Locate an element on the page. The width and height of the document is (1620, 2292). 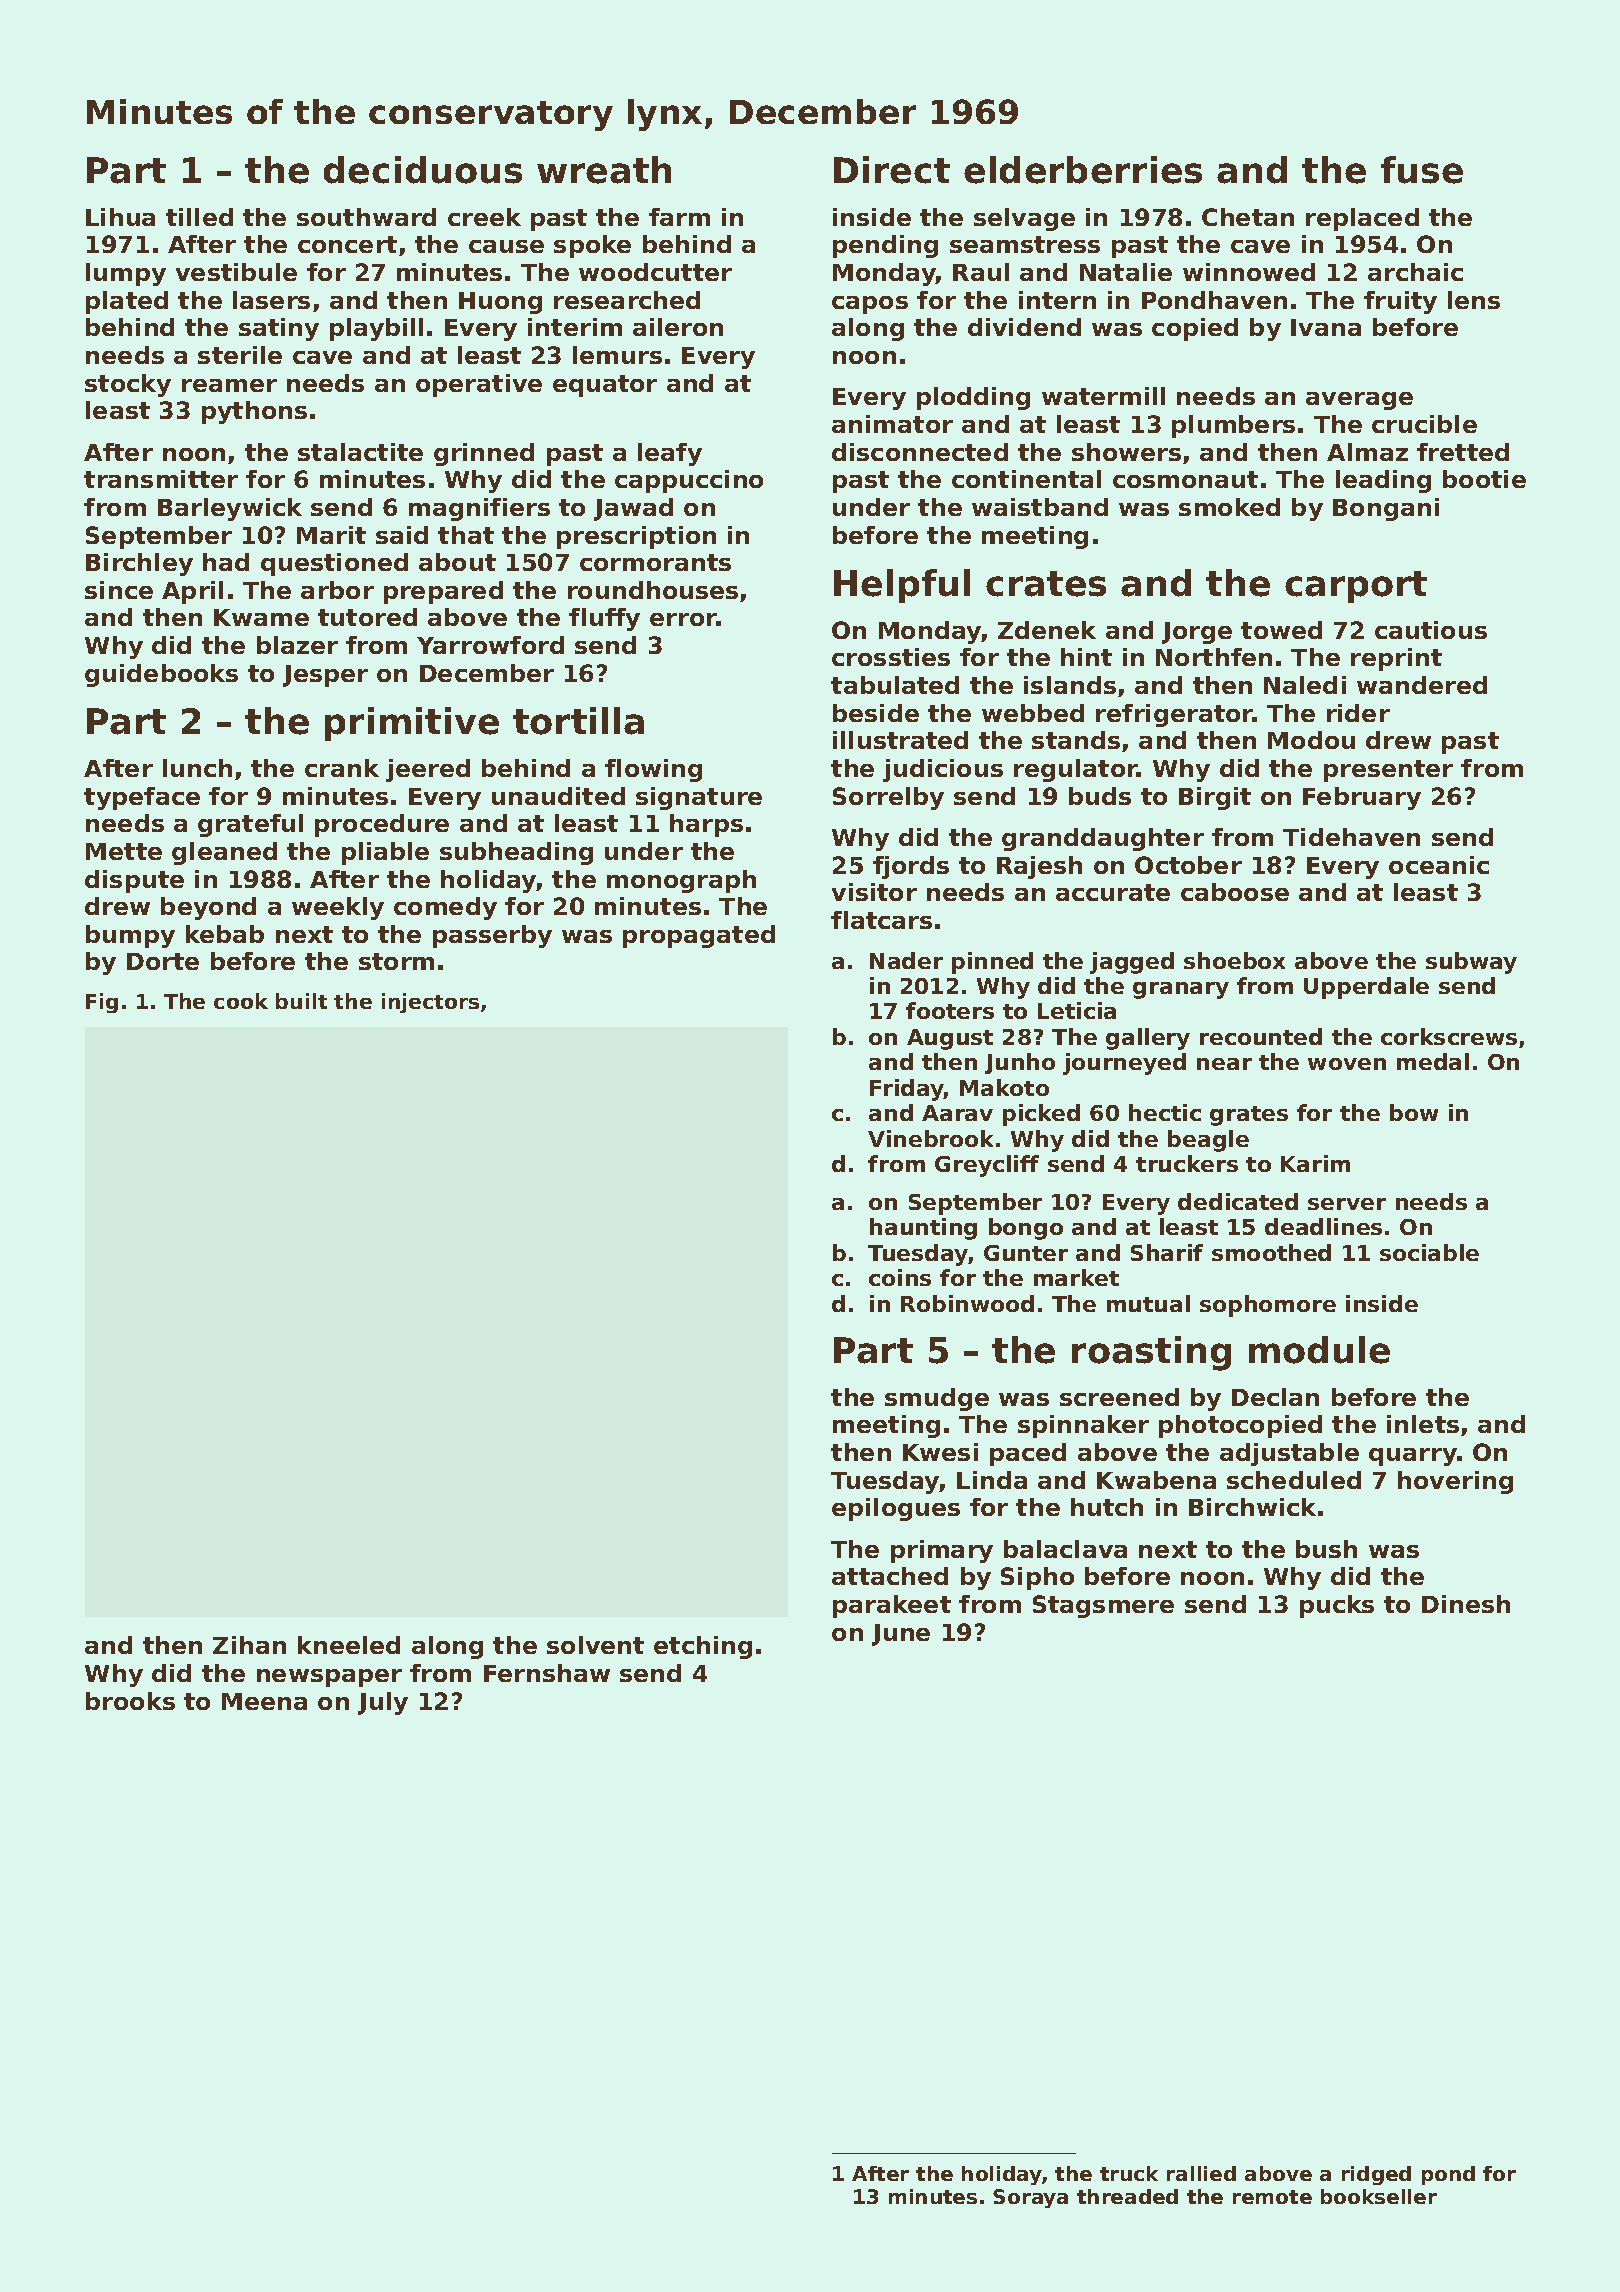
farm is located at coordinates (679, 217).
